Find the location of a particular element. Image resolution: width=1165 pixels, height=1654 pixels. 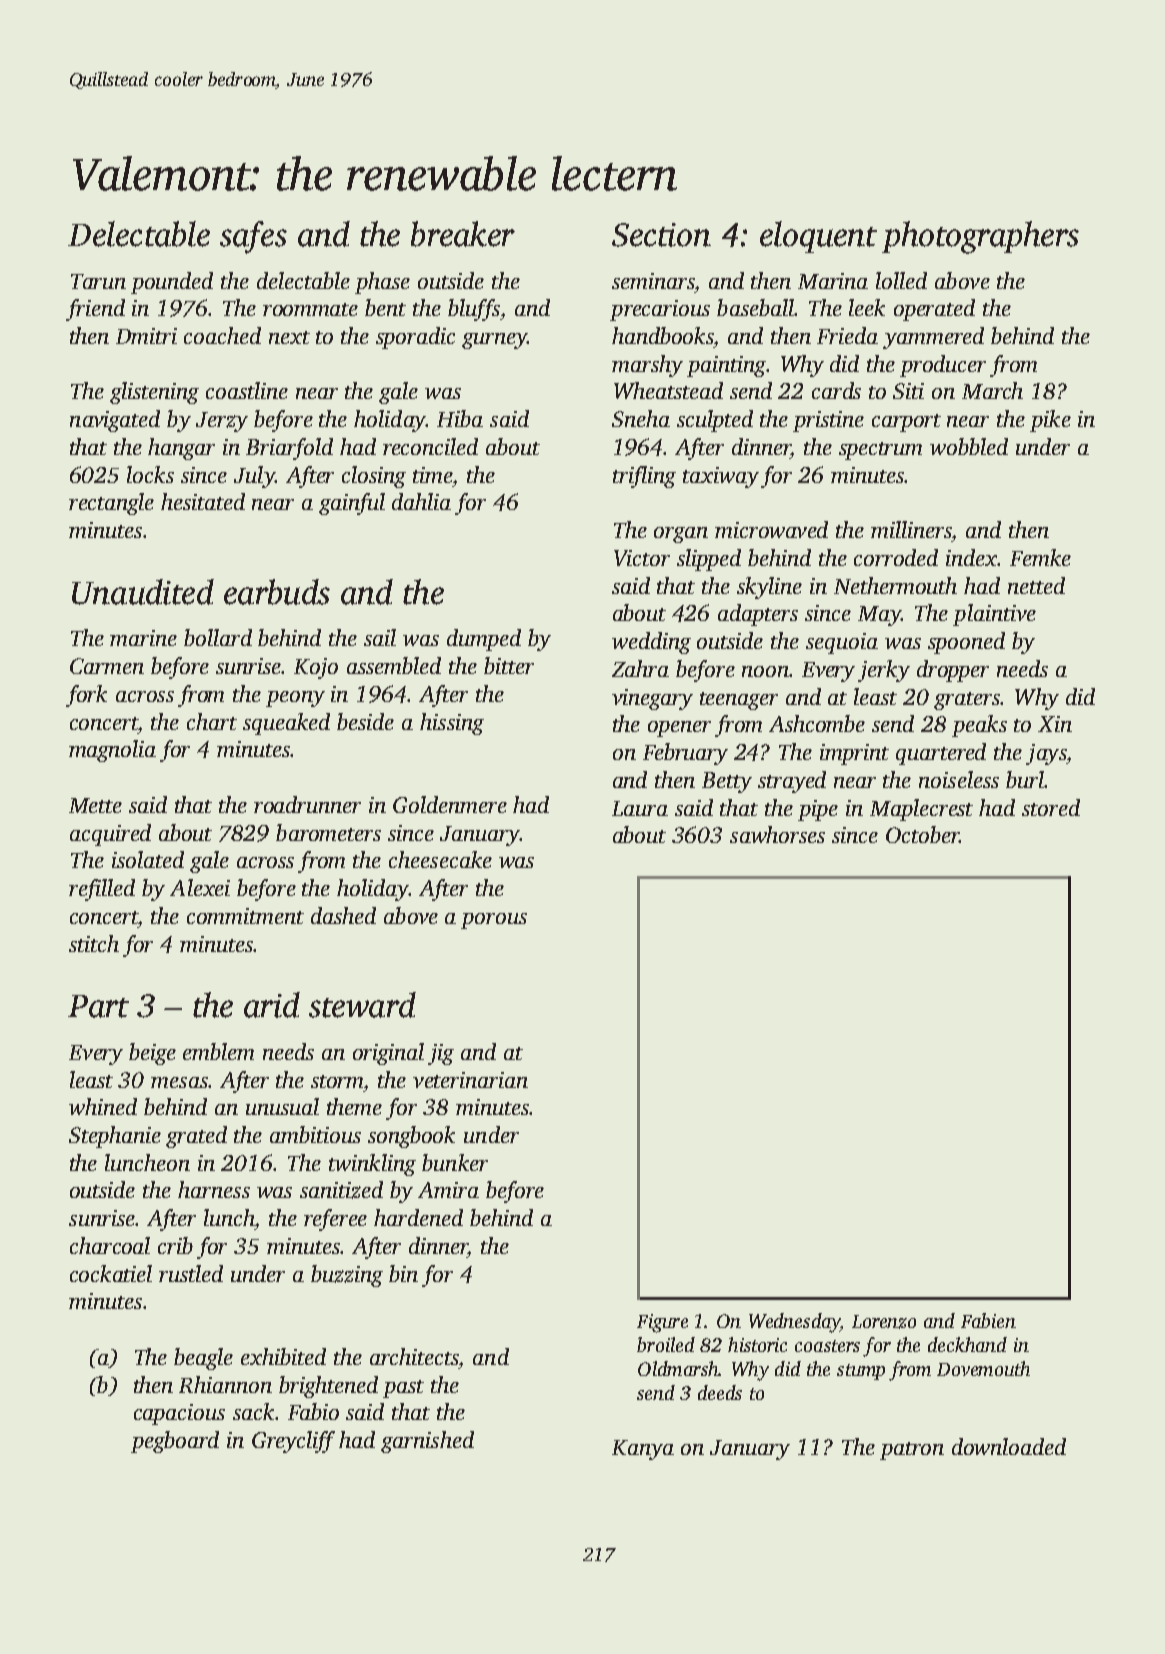

Section is located at coordinates (661, 235).
